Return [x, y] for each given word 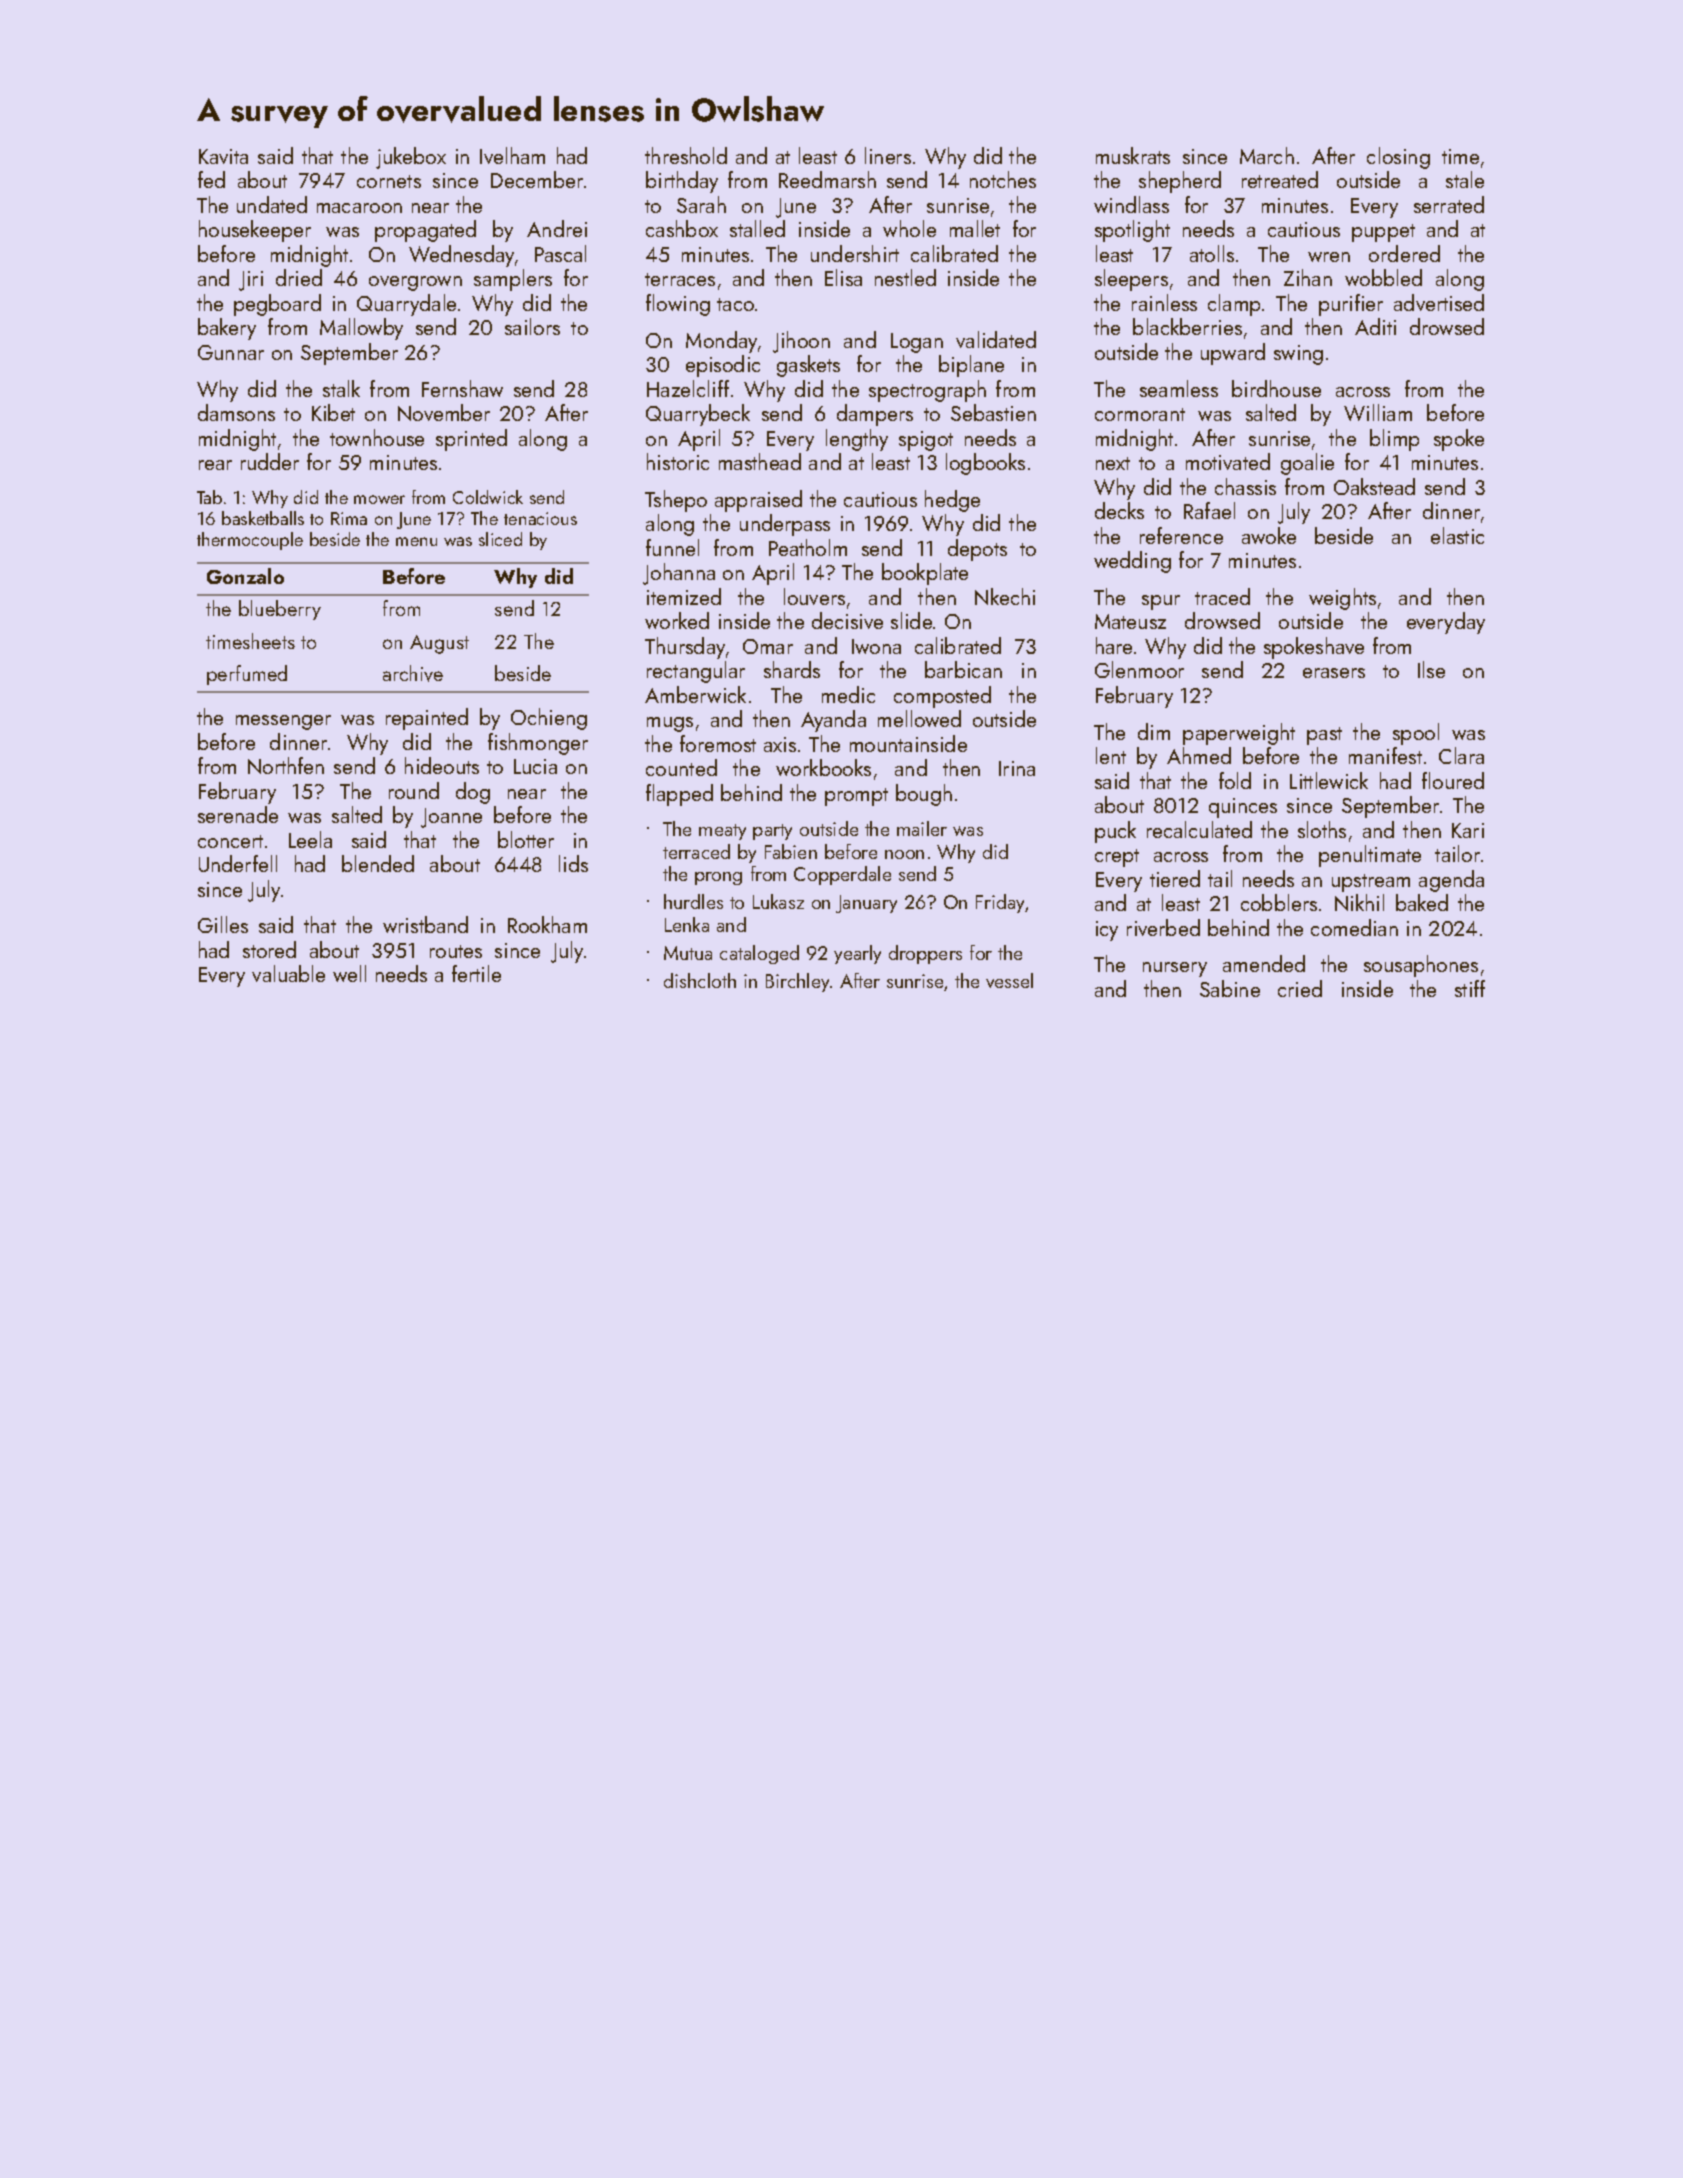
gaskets [808, 366]
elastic [1457, 535]
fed [211, 179]
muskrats [1133, 155]
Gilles [223, 924]
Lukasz [778, 901]
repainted [427, 719]
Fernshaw [462, 388]
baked [1422, 902]
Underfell [238, 863]
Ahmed [1199, 755]
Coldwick [488, 497]
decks [1119, 510]
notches [1003, 179]
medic [848, 694]
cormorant [1140, 414]
